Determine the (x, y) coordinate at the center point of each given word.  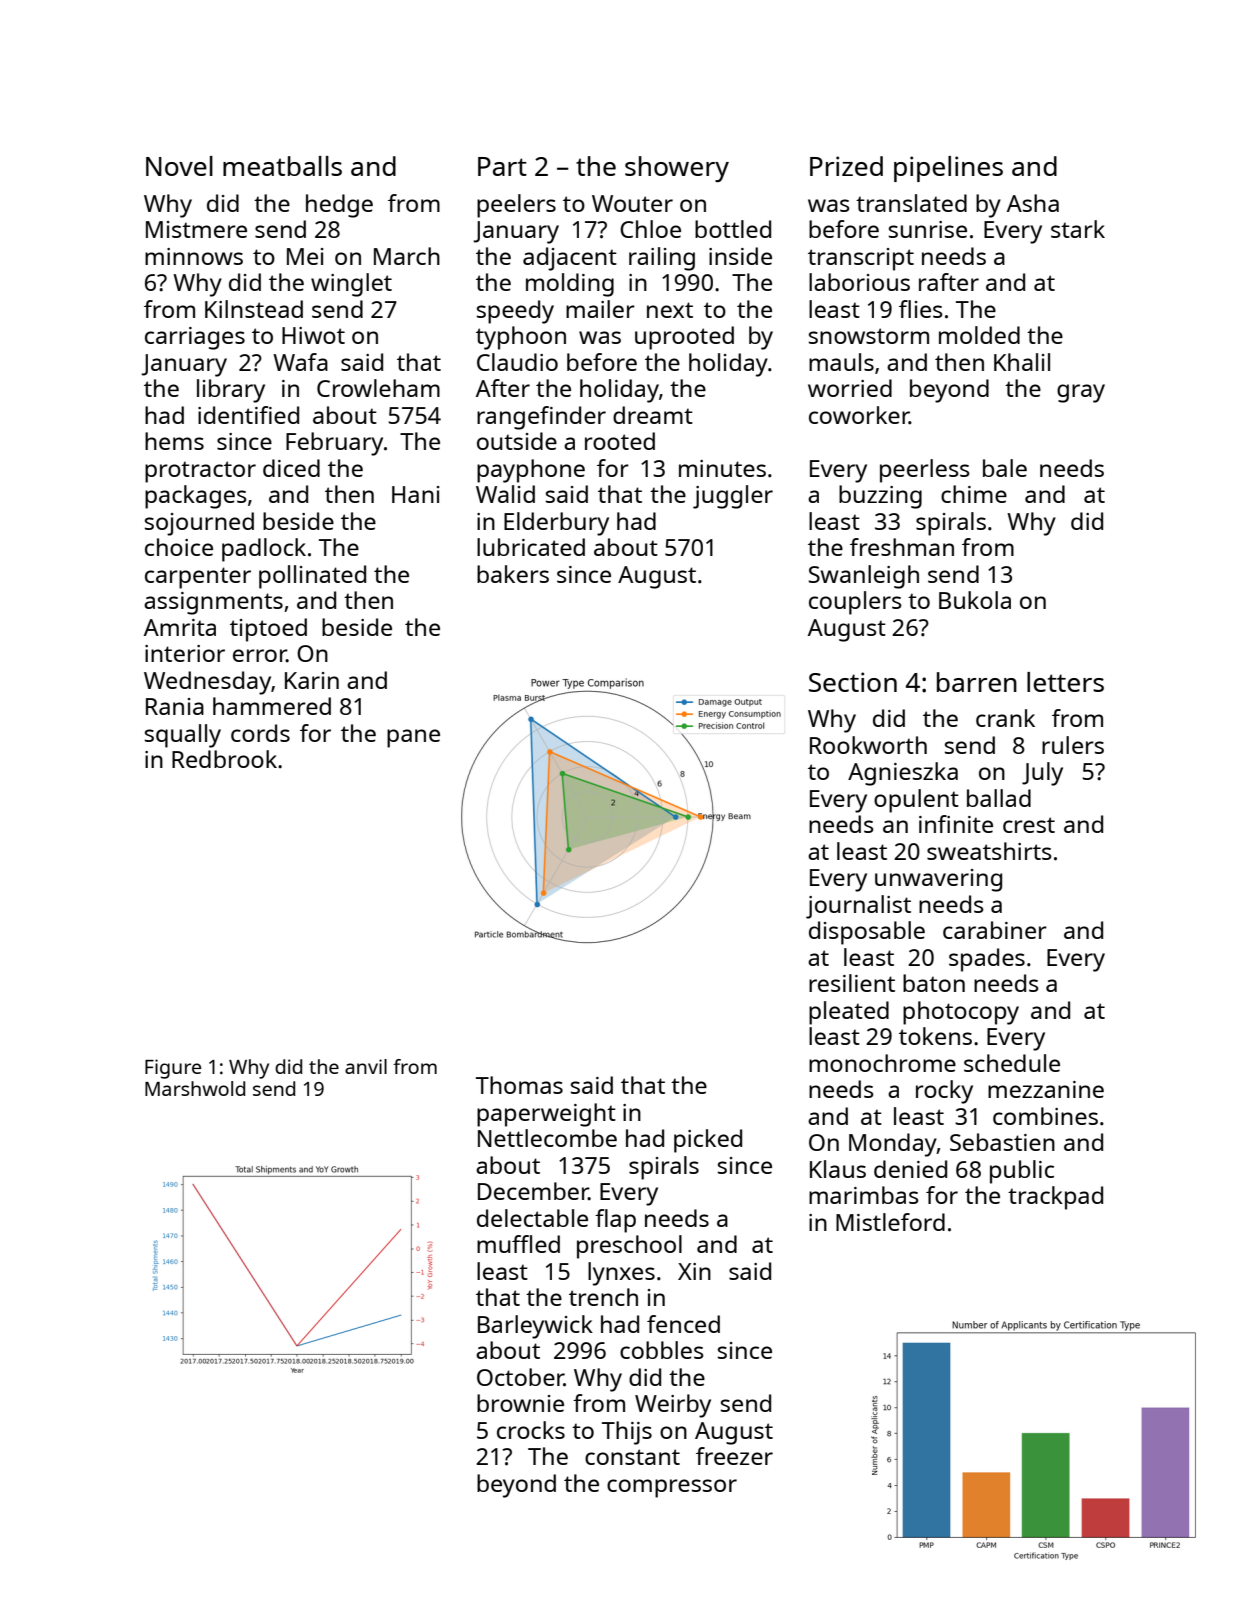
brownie (520, 1403)
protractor (200, 472)
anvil (366, 1066)
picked (708, 1141)
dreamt (653, 415)
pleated (849, 1013)
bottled (733, 229)
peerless (925, 471)
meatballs (282, 166)
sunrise (928, 229)
